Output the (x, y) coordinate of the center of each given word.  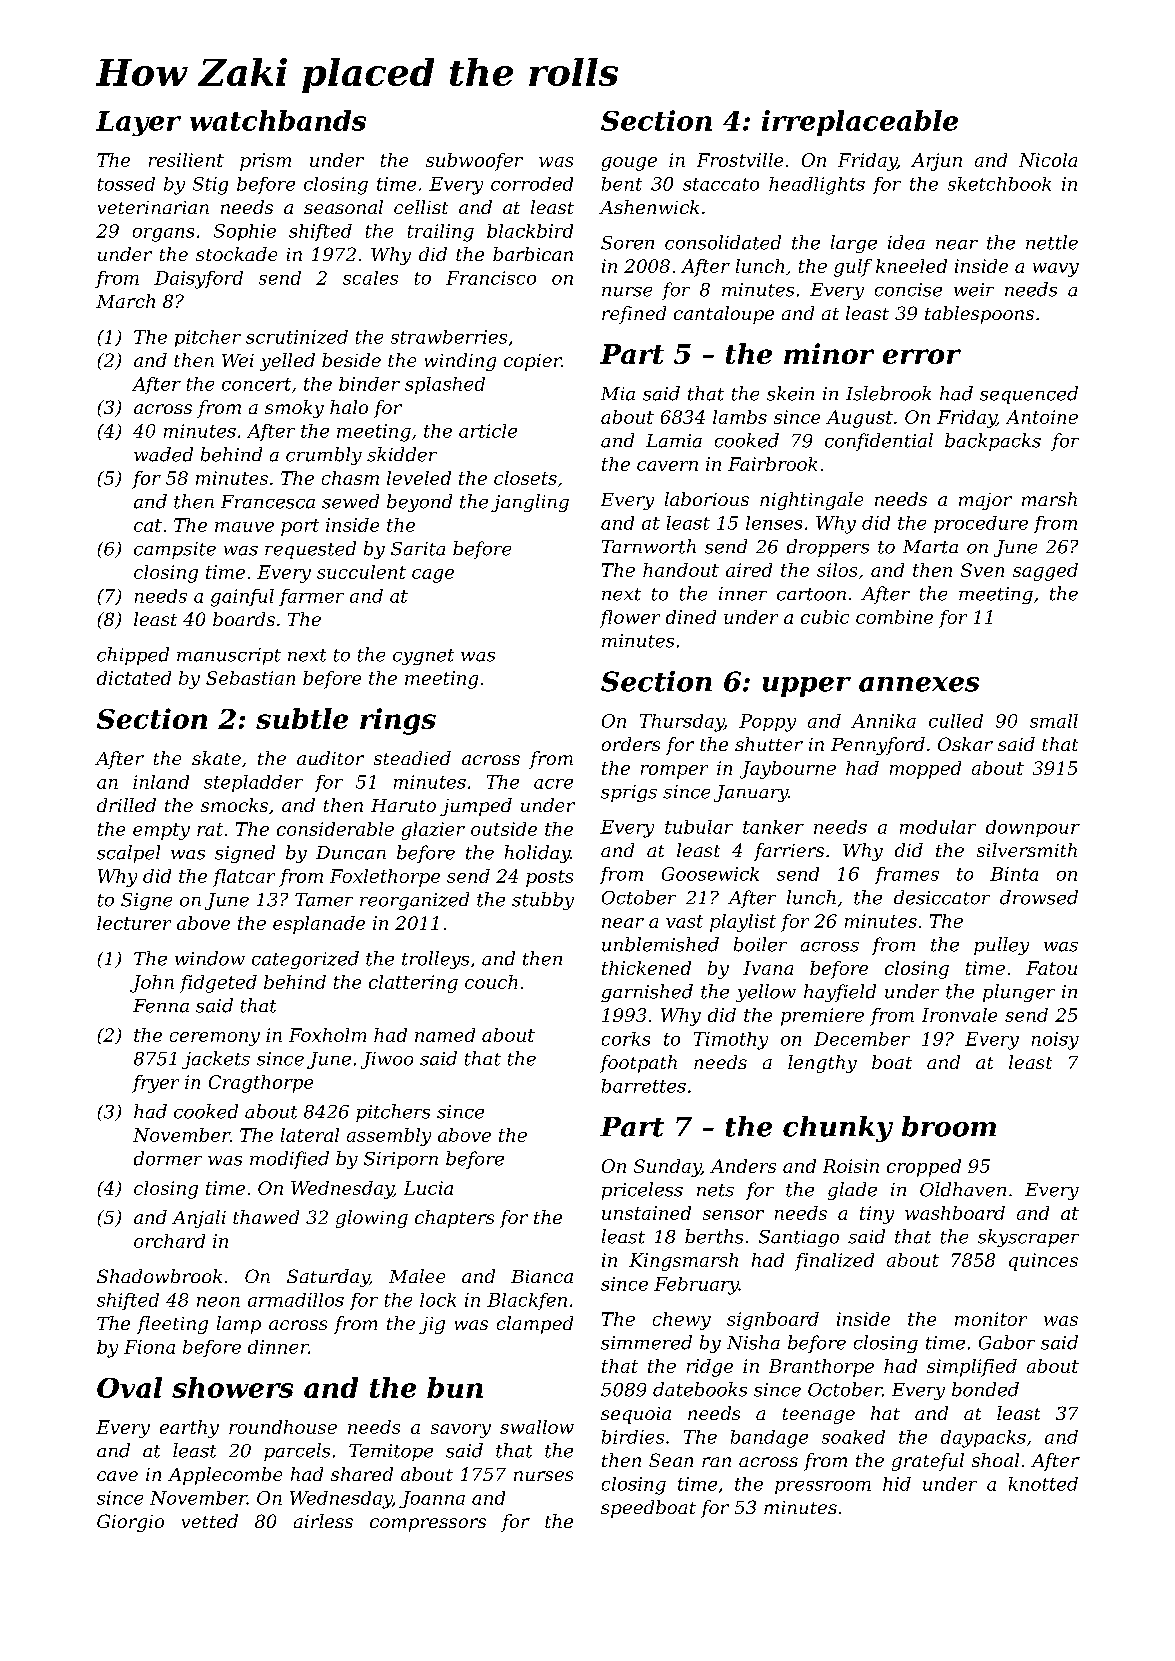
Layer (138, 123)
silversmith (1027, 850)
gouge (629, 164)
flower (630, 619)
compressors (428, 1525)
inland (161, 782)
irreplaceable (860, 123)
